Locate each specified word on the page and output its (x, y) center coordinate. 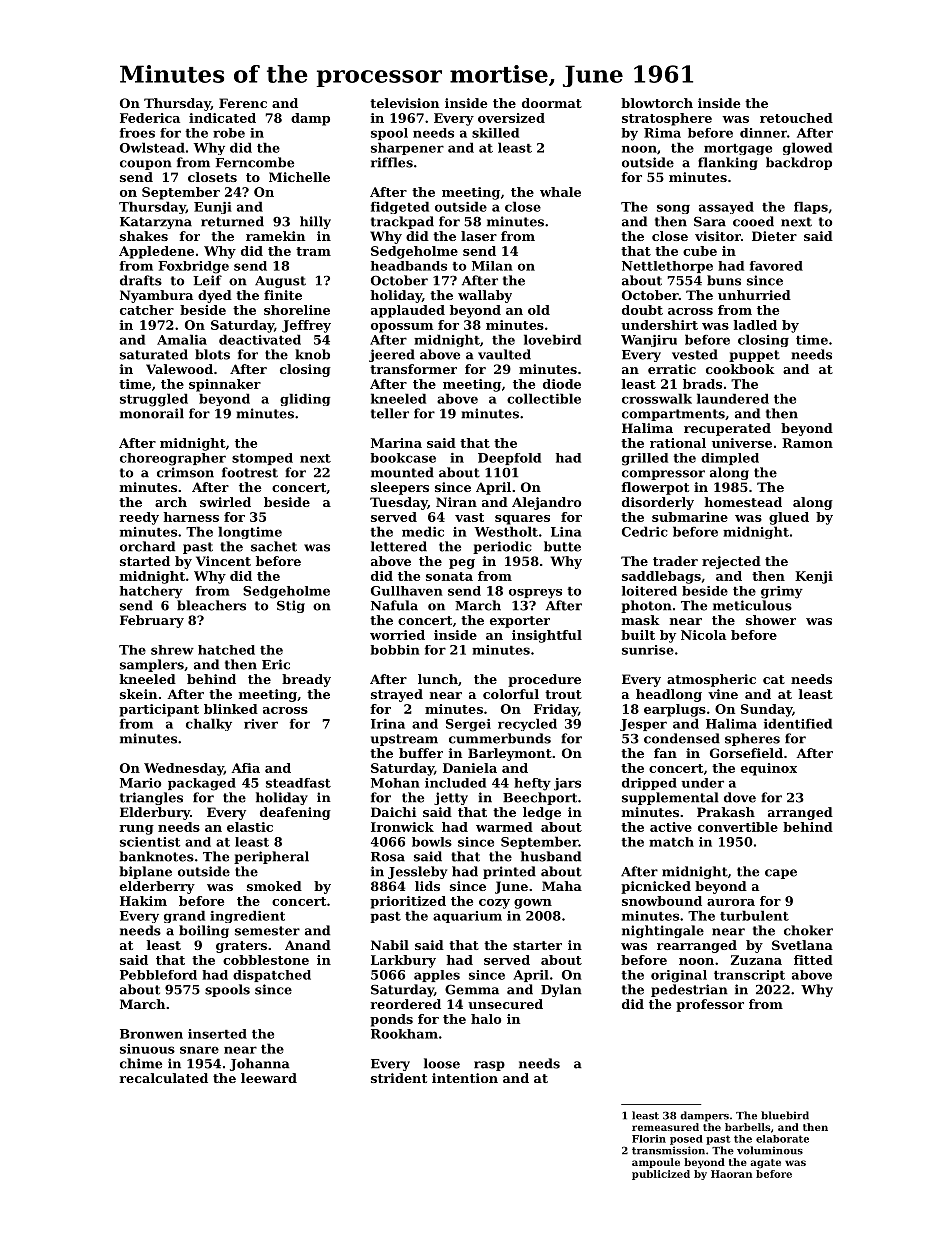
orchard (147, 546)
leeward (269, 1078)
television (404, 103)
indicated (222, 118)
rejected (731, 562)
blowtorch (657, 103)
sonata (449, 576)
